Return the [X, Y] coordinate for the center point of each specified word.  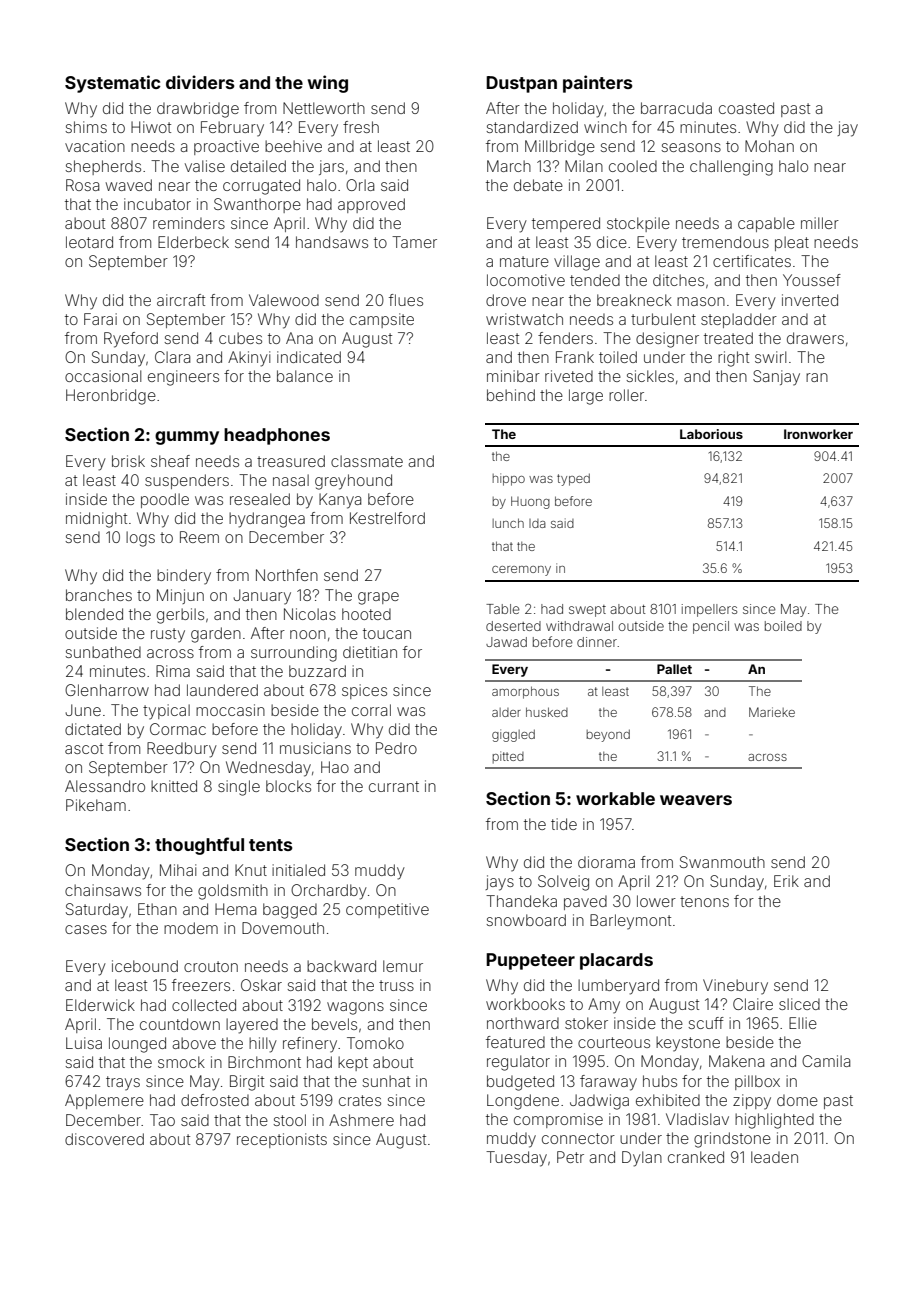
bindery [184, 577]
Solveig [563, 883]
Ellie [803, 1023]
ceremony [521, 571]
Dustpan [521, 84]
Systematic [113, 84]
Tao [162, 1120]
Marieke [772, 712]
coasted [746, 108]
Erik [786, 881]
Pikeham [96, 805]
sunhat [386, 1081]
